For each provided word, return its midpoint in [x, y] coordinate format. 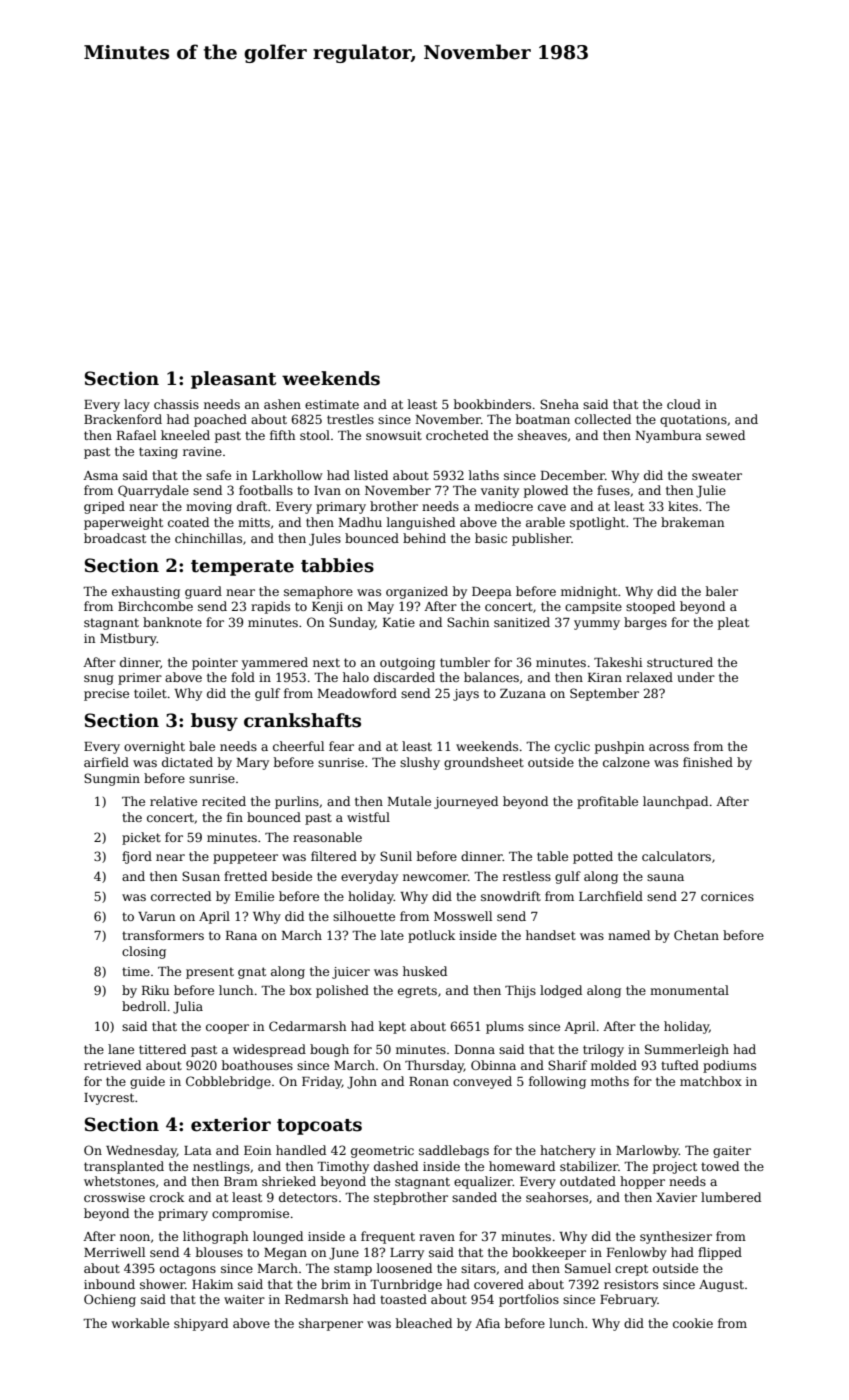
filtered [334, 856]
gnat [252, 973]
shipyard [201, 1324]
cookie [693, 1323]
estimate [332, 404]
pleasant [233, 380]
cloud [684, 404]
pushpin [619, 747]
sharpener [331, 1324]
